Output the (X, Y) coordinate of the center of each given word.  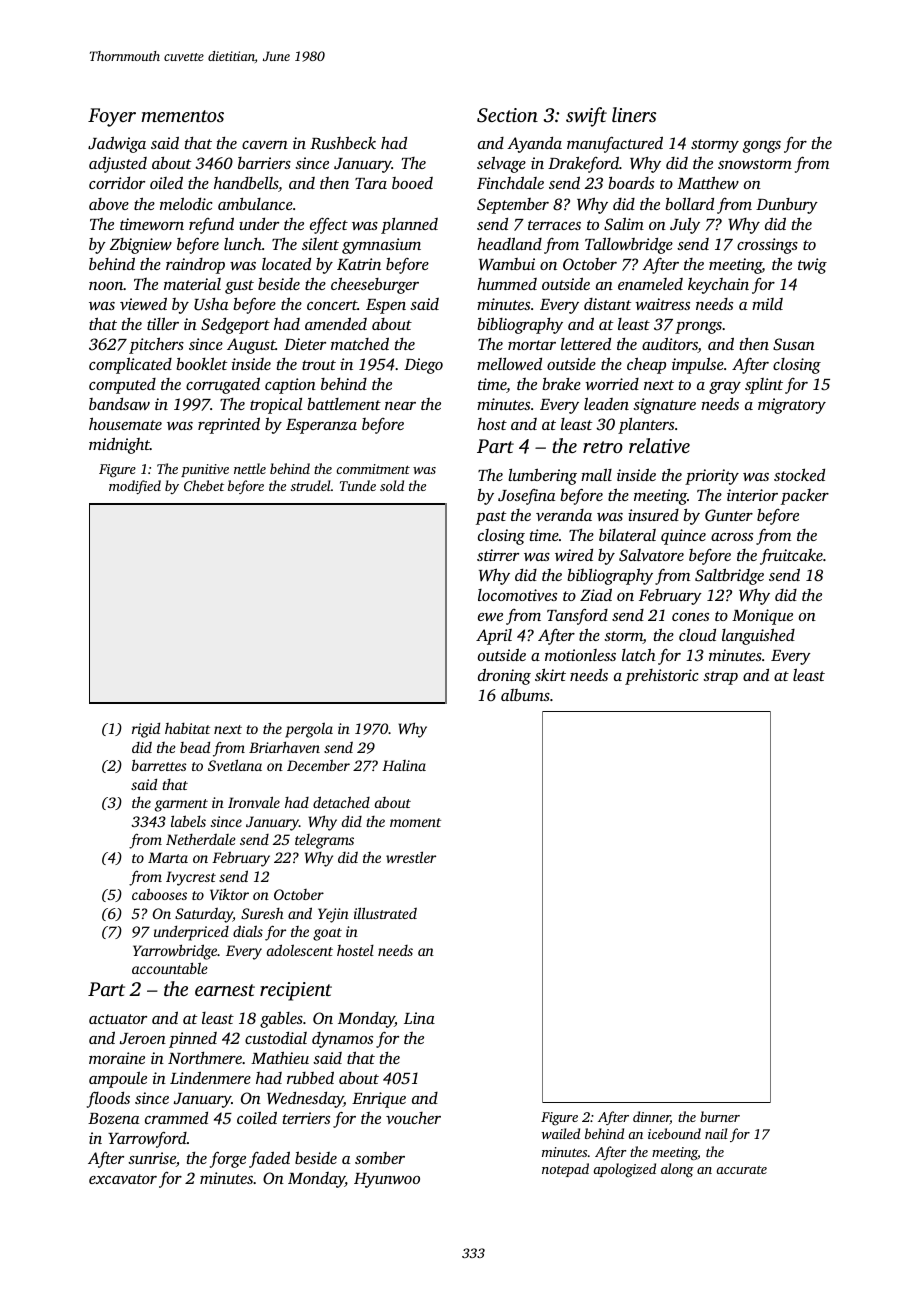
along (677, 1170)
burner (720, 1116)
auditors (670, 345)
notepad (565, 1170)
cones (690, 617)
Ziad (596, 594)
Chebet (204, 485)
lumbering (542, 476)
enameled (650, 284)
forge (228, 1159)
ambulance (255, 203)
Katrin (359, 264)
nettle (250, 468)
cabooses (159, 894)
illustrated (385, 913)
